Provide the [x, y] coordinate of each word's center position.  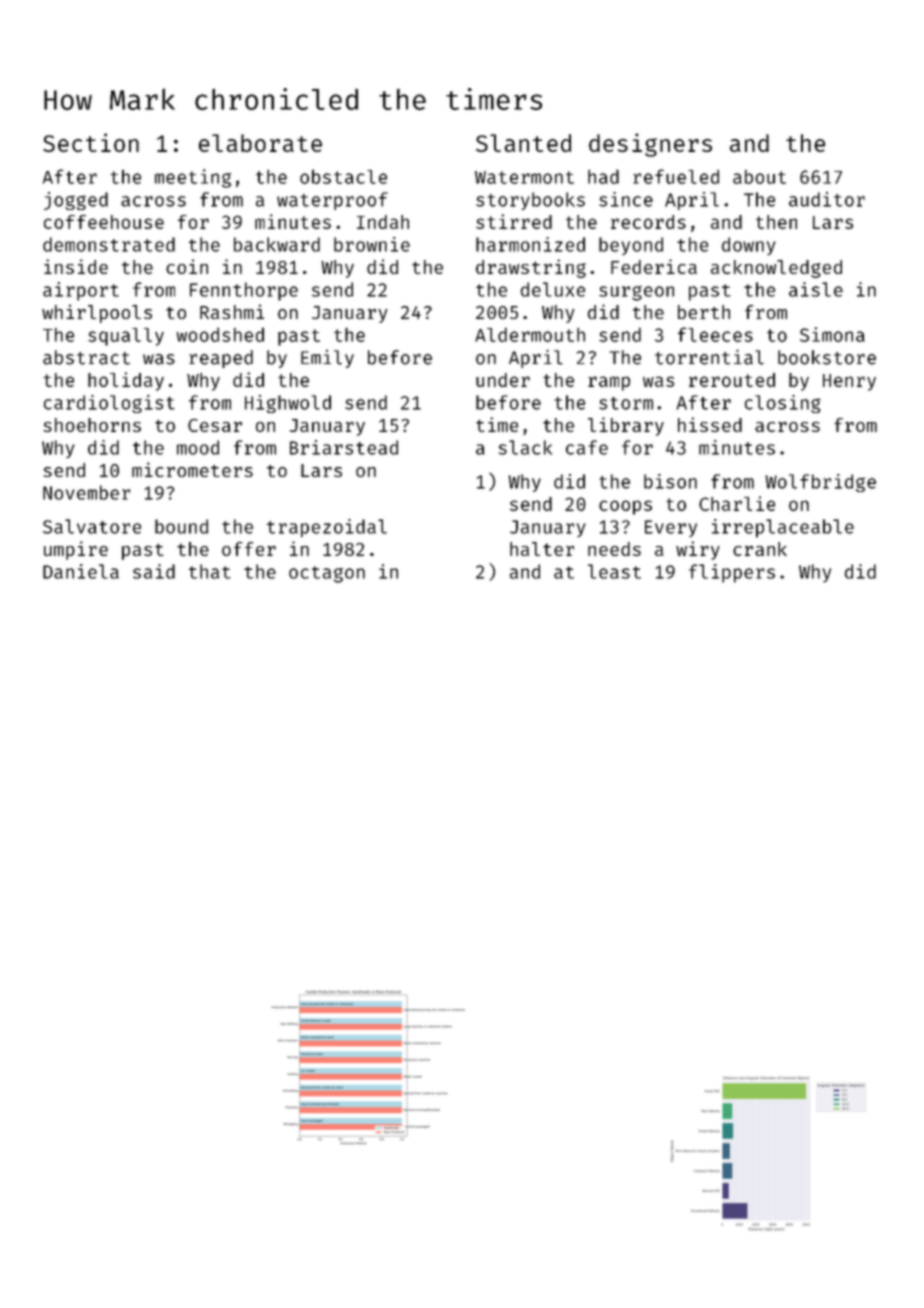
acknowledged [776, 269]
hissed [710, 424]
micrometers [192, 469]
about [759, 177]
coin [187, 266]
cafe [587, 447]
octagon [327, 574]
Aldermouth [530, 334]
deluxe [553, 289]
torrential [709, 357]
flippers [732, 573]
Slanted [523, 143]
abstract [86, 357]
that [210, 571]
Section [91, 142]
